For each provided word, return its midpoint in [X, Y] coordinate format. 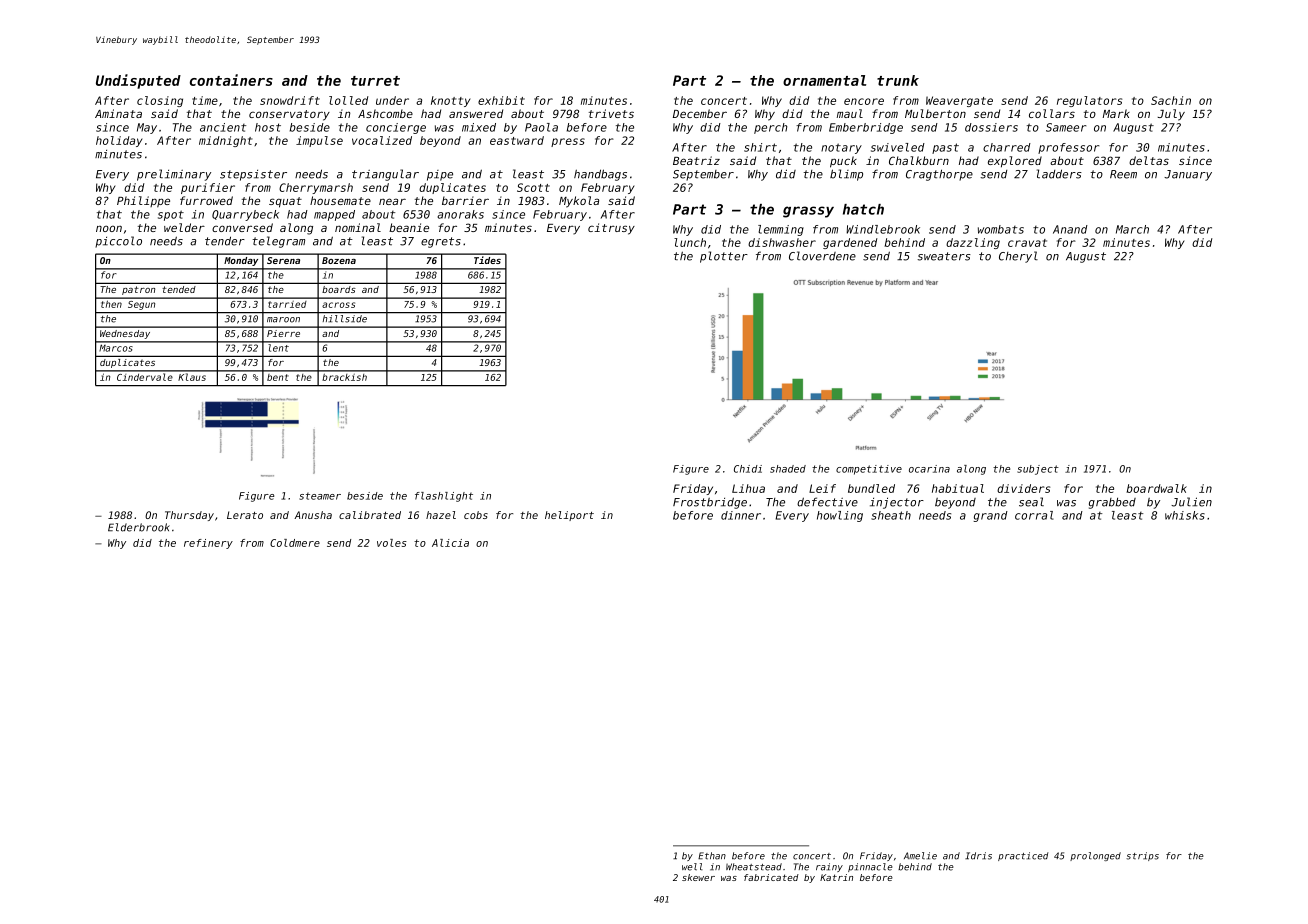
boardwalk [1156, 488]
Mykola [579, 202]
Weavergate [959, 101]
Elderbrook [139, 527]
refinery [208, 544]
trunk [898, 80]
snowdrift [290, 100]
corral [1034, 515]
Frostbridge [710, 503]
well [692, 867]
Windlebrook [883, 229]
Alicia [450, 543]
